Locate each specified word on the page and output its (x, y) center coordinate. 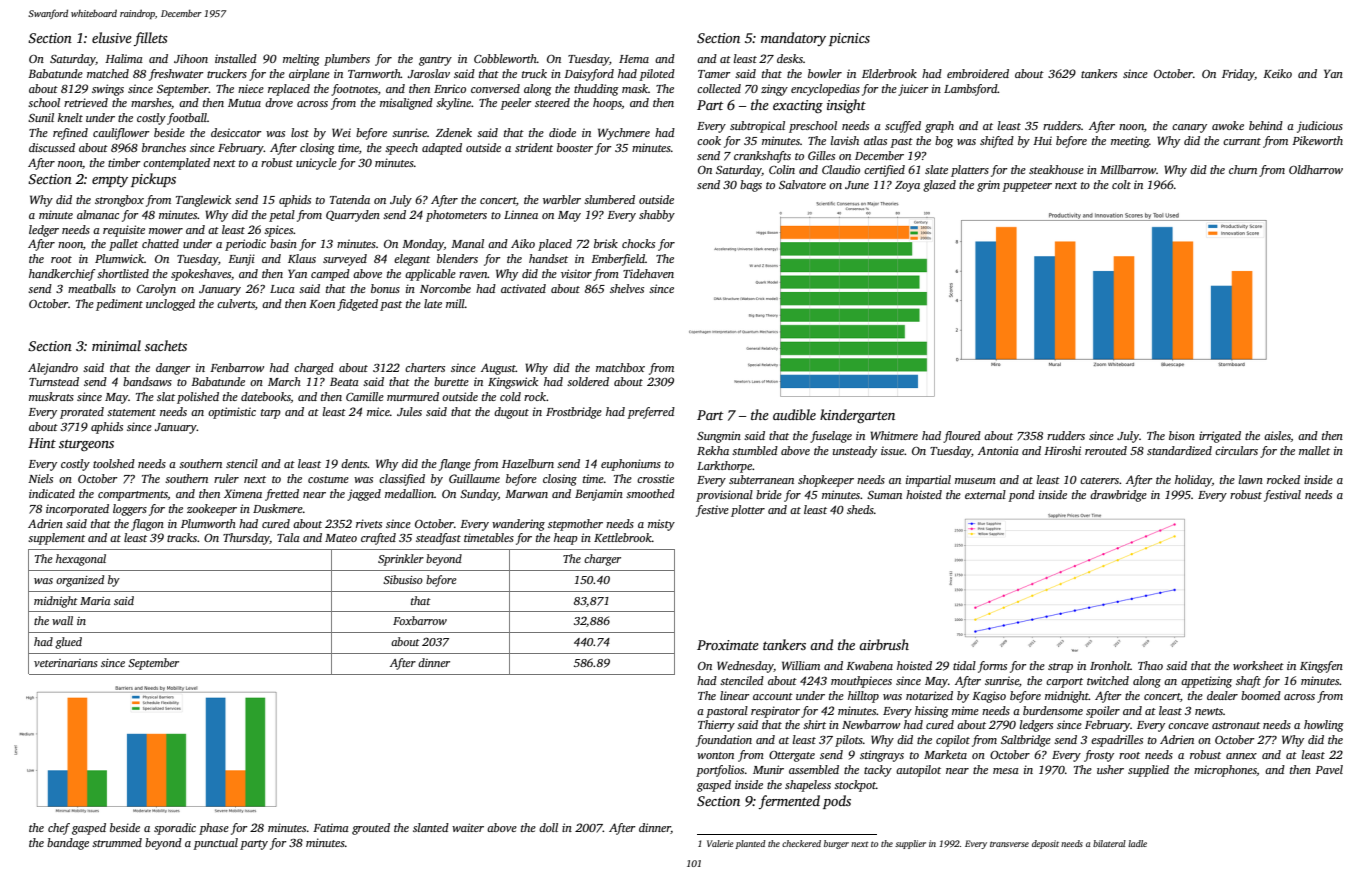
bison (1182, 435)
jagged (364, 495)
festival (1282, 496)
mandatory (793, 39)
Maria (95, 601)
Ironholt (1110, 665)
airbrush (884, 644)
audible (794, 414)
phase (214, 829)
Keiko (1277, 73)
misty (661, 525)
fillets (151, 39)
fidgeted (357, 305)
